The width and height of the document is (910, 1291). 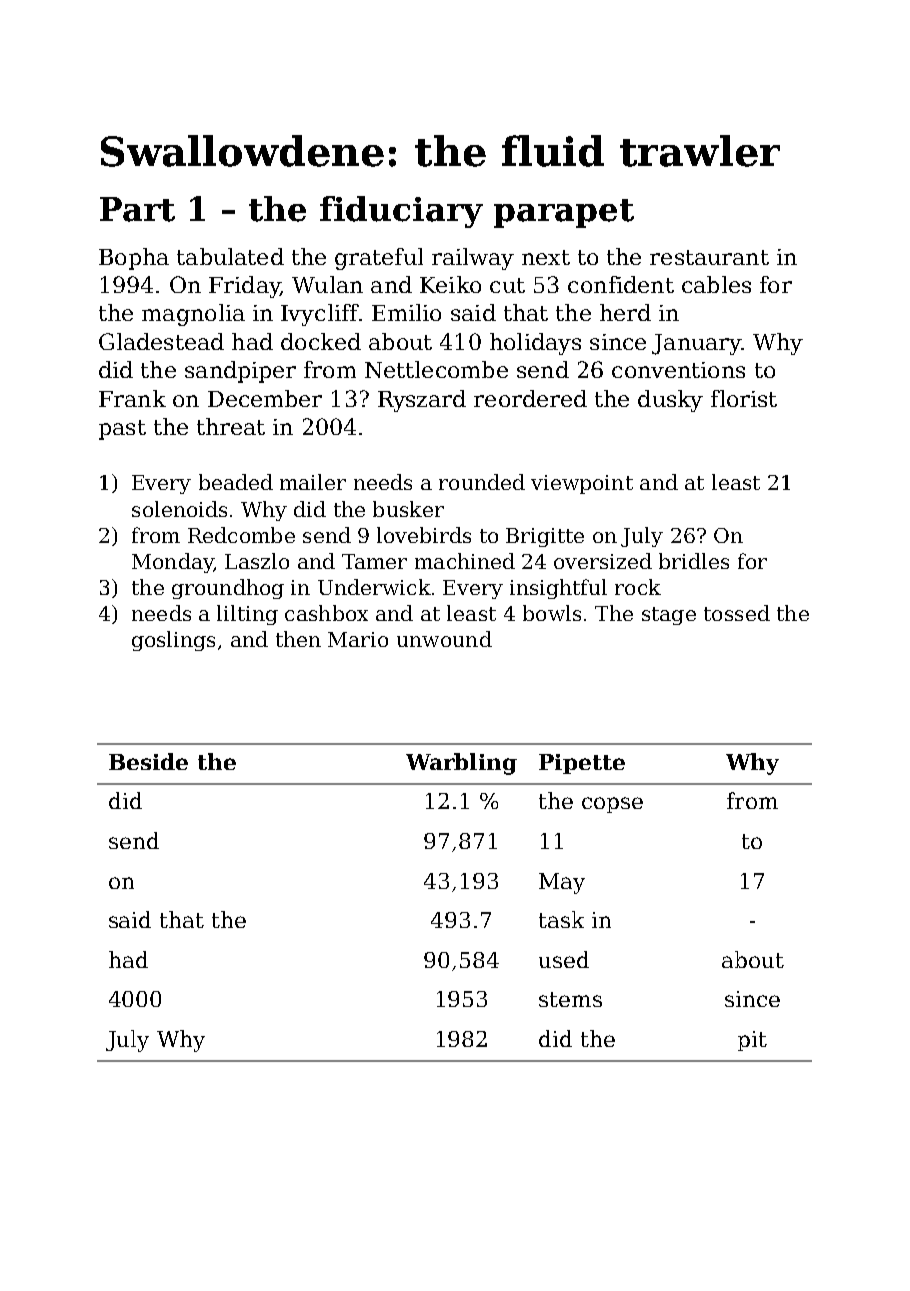 I want to click on stems, so click(x=570, y=999).
